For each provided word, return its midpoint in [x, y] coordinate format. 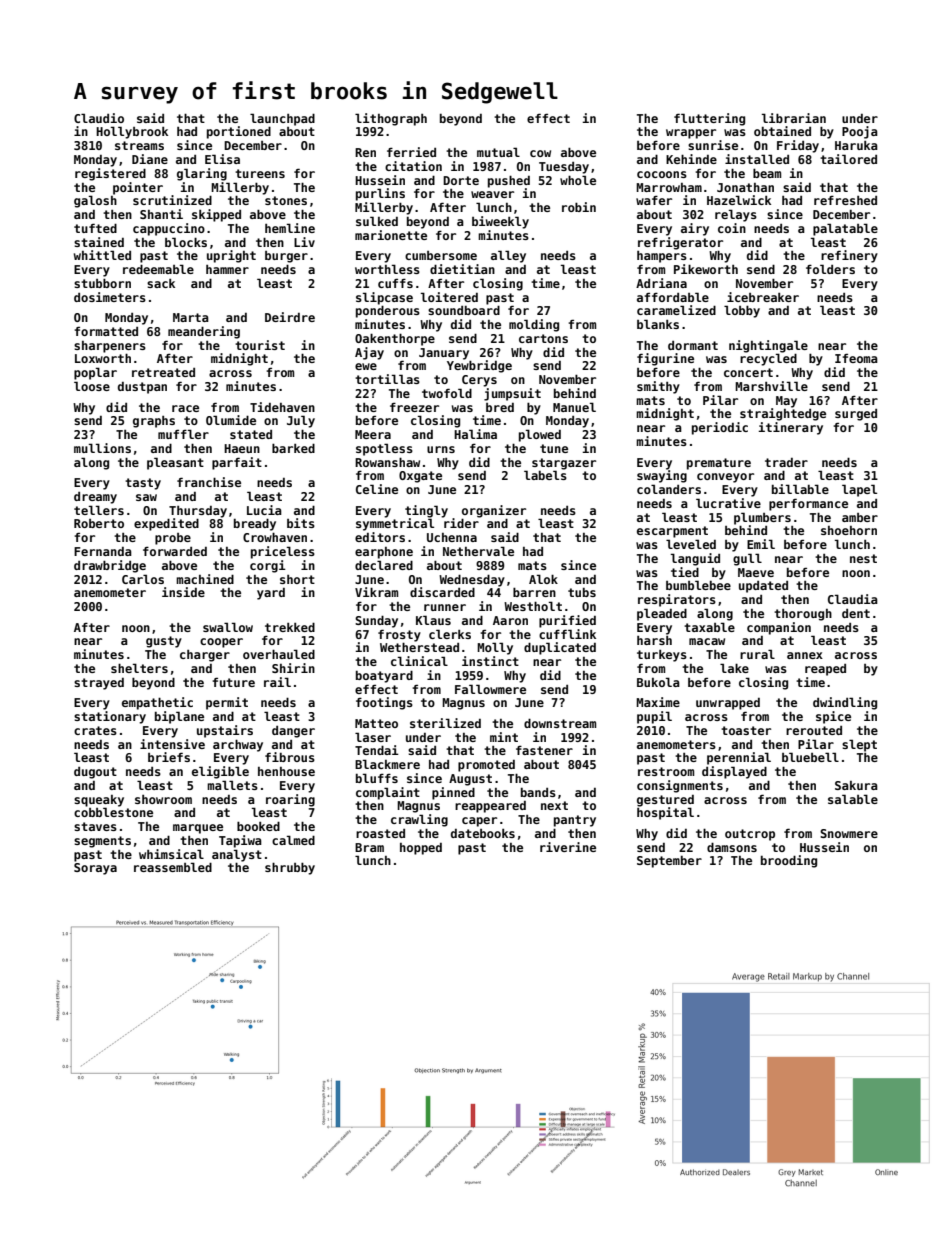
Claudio [99, 118]
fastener [544, 750]
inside [183, 592]
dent [856, 613]
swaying [662, 476]
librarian [794, 118]
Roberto [99, 523]
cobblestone [113, 812]
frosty [399, 635]
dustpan [142, 388]
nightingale [768, 346]
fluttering [709, 119]
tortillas [387, 379]
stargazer [564, 464]
